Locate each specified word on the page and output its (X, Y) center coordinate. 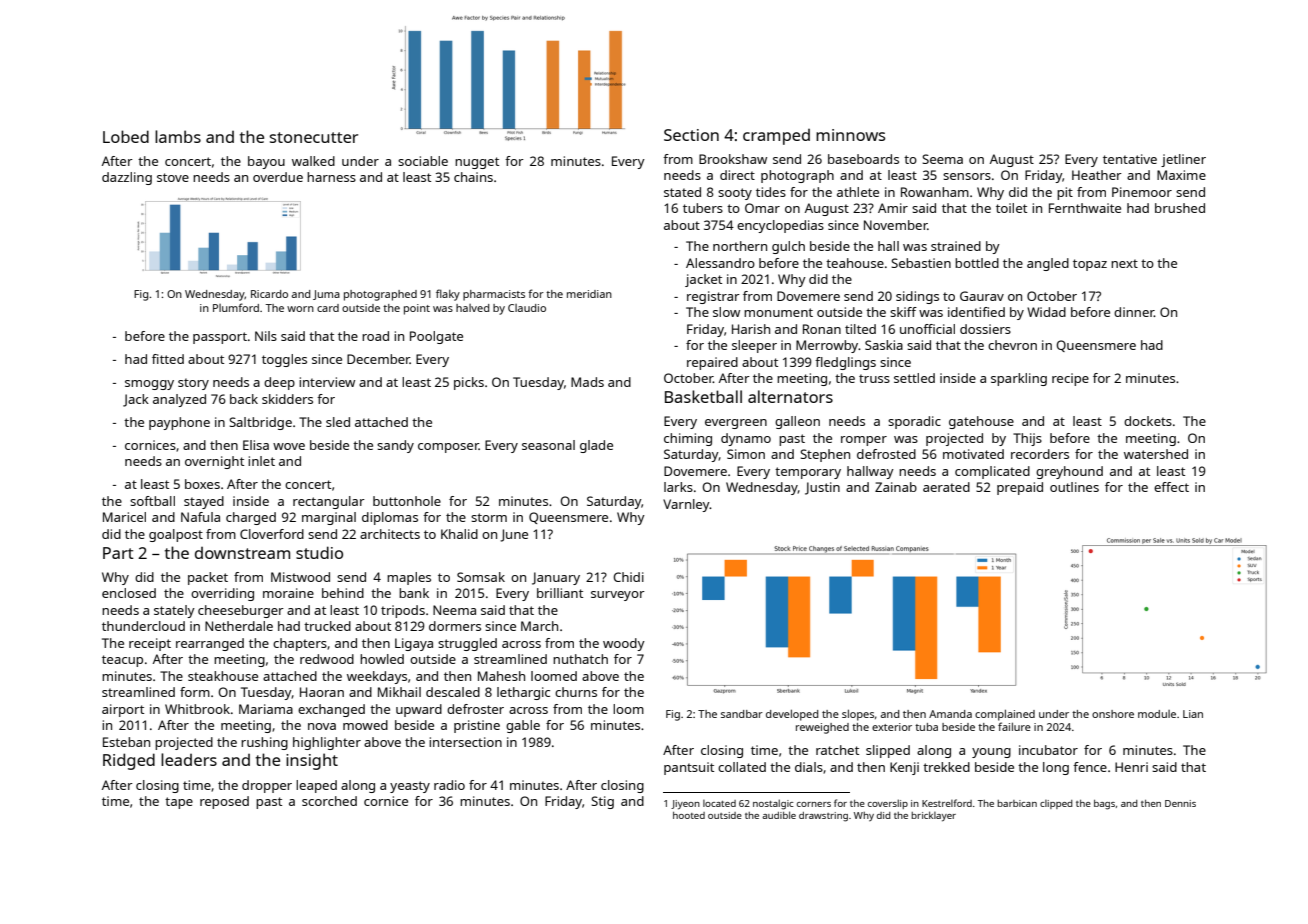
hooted (689, 815)
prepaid (1020, 488)
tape (179, 803)
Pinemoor (1142, 192)
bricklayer (933, 816)
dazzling (127, 178)
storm (489, 517)
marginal (329, 518)
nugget (477, 163)
